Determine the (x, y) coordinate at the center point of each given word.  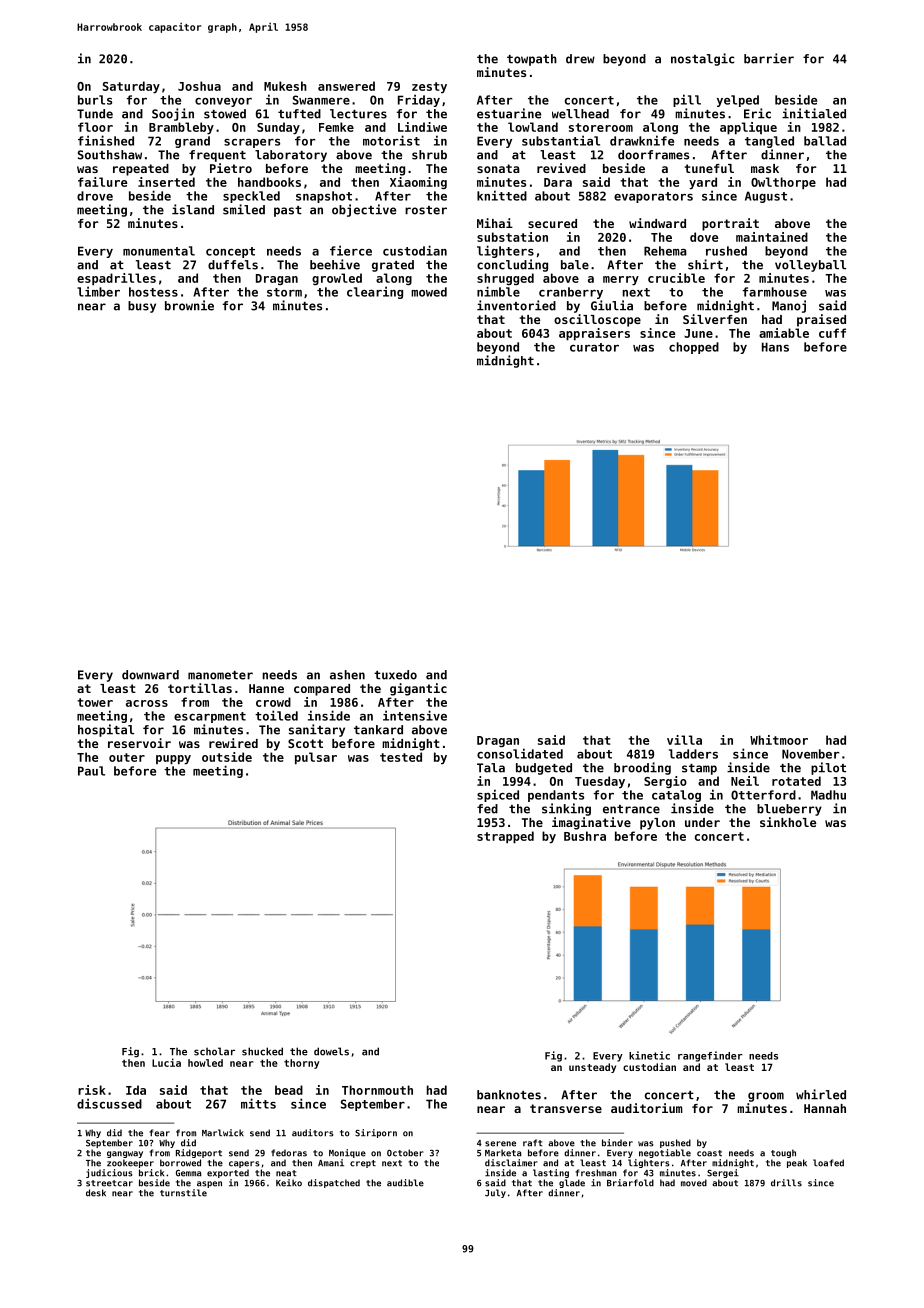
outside (227, 757)
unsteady (592, 1068)
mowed (429, 292)
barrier (769, 58)
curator (594, 347)
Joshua (199, 86)
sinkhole (788, 822)
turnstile (183, 1193)
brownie (189, 305)
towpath (532, 60)
